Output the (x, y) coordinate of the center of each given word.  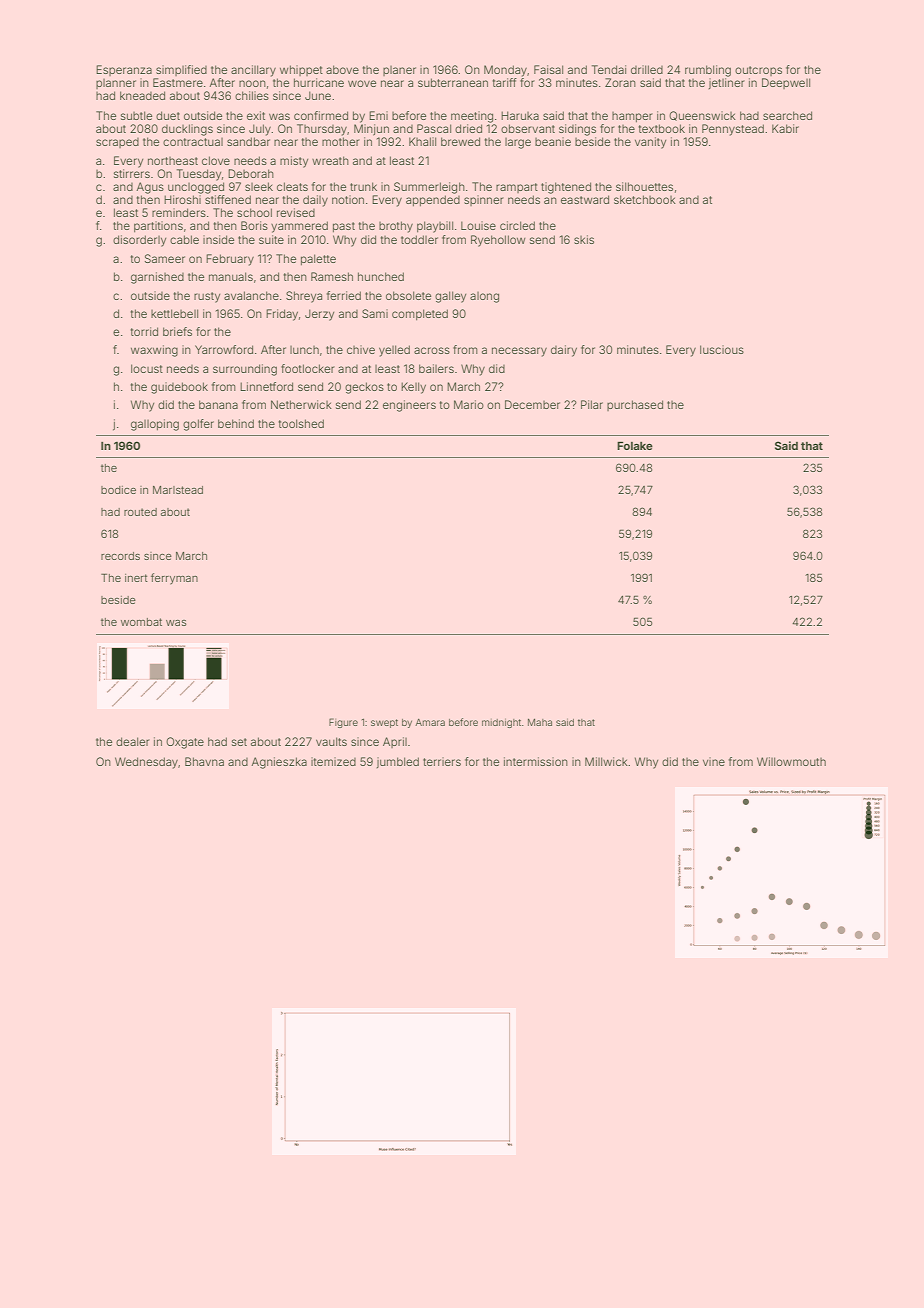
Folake (635, 445)
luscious (722, 349)
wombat (141, 622)
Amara (430, 722)
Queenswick (702, 116)
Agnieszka (279, 763)
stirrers (132, 173)
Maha (540, 722)
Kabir (785, 128)
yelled (394, 351)
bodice (118, 490)
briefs (177, 331)
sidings (577, 130)
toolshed (301, 423)
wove (362, 83)
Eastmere (178, 82)
